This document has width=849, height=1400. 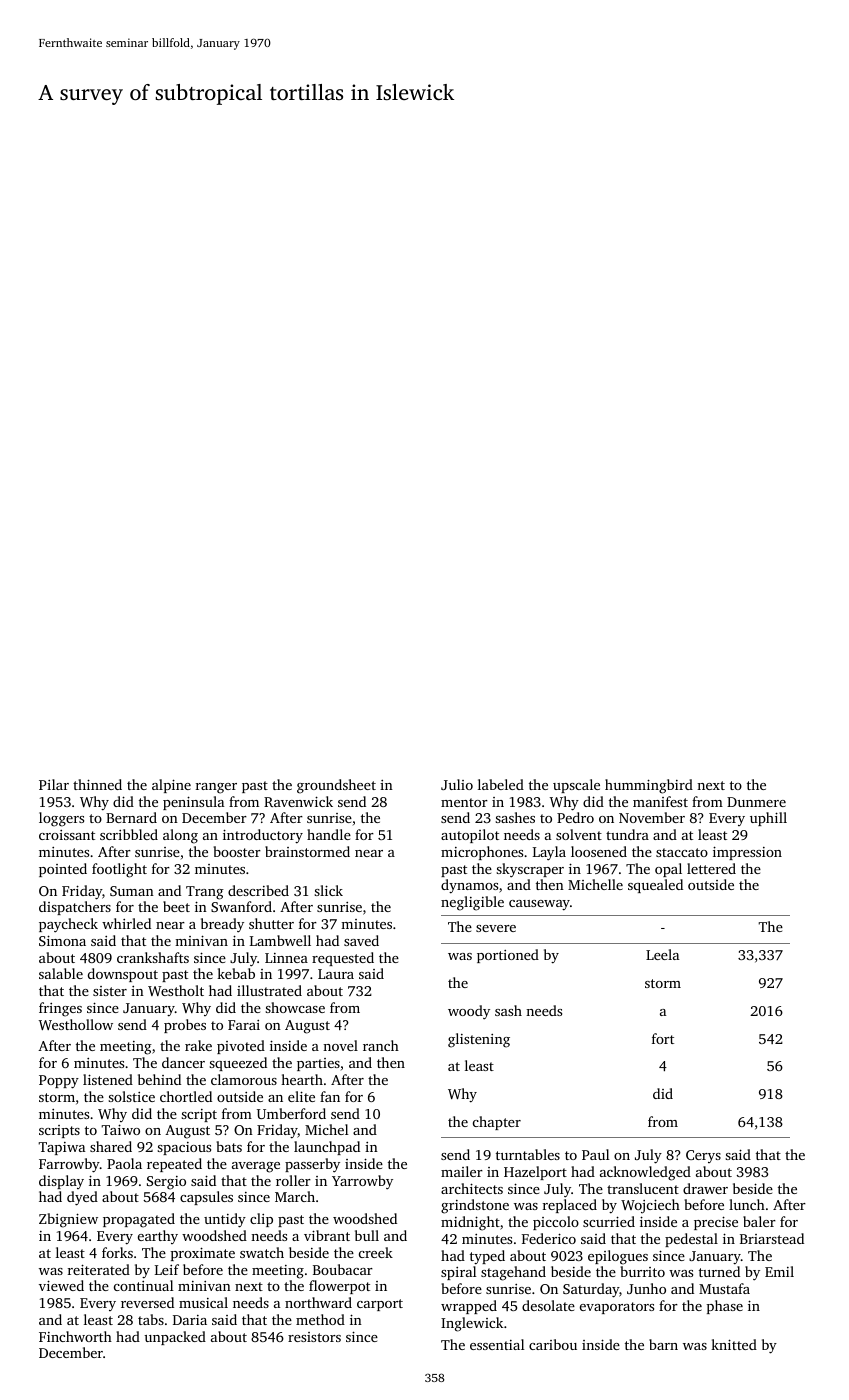 I want to click on bull, so click(x=367, y=1235).
